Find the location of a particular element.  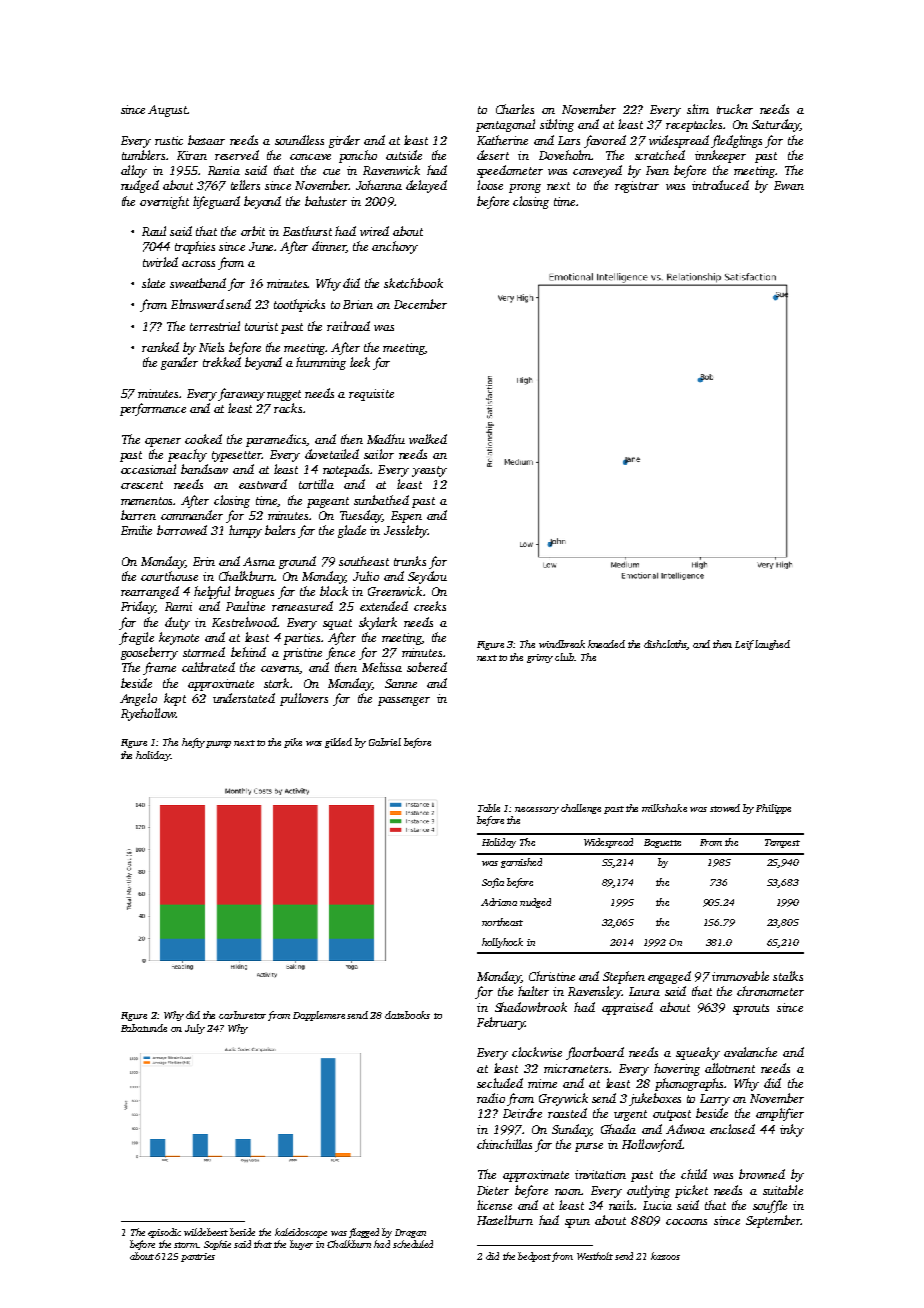

prong is located at coordinates (525, 188).
